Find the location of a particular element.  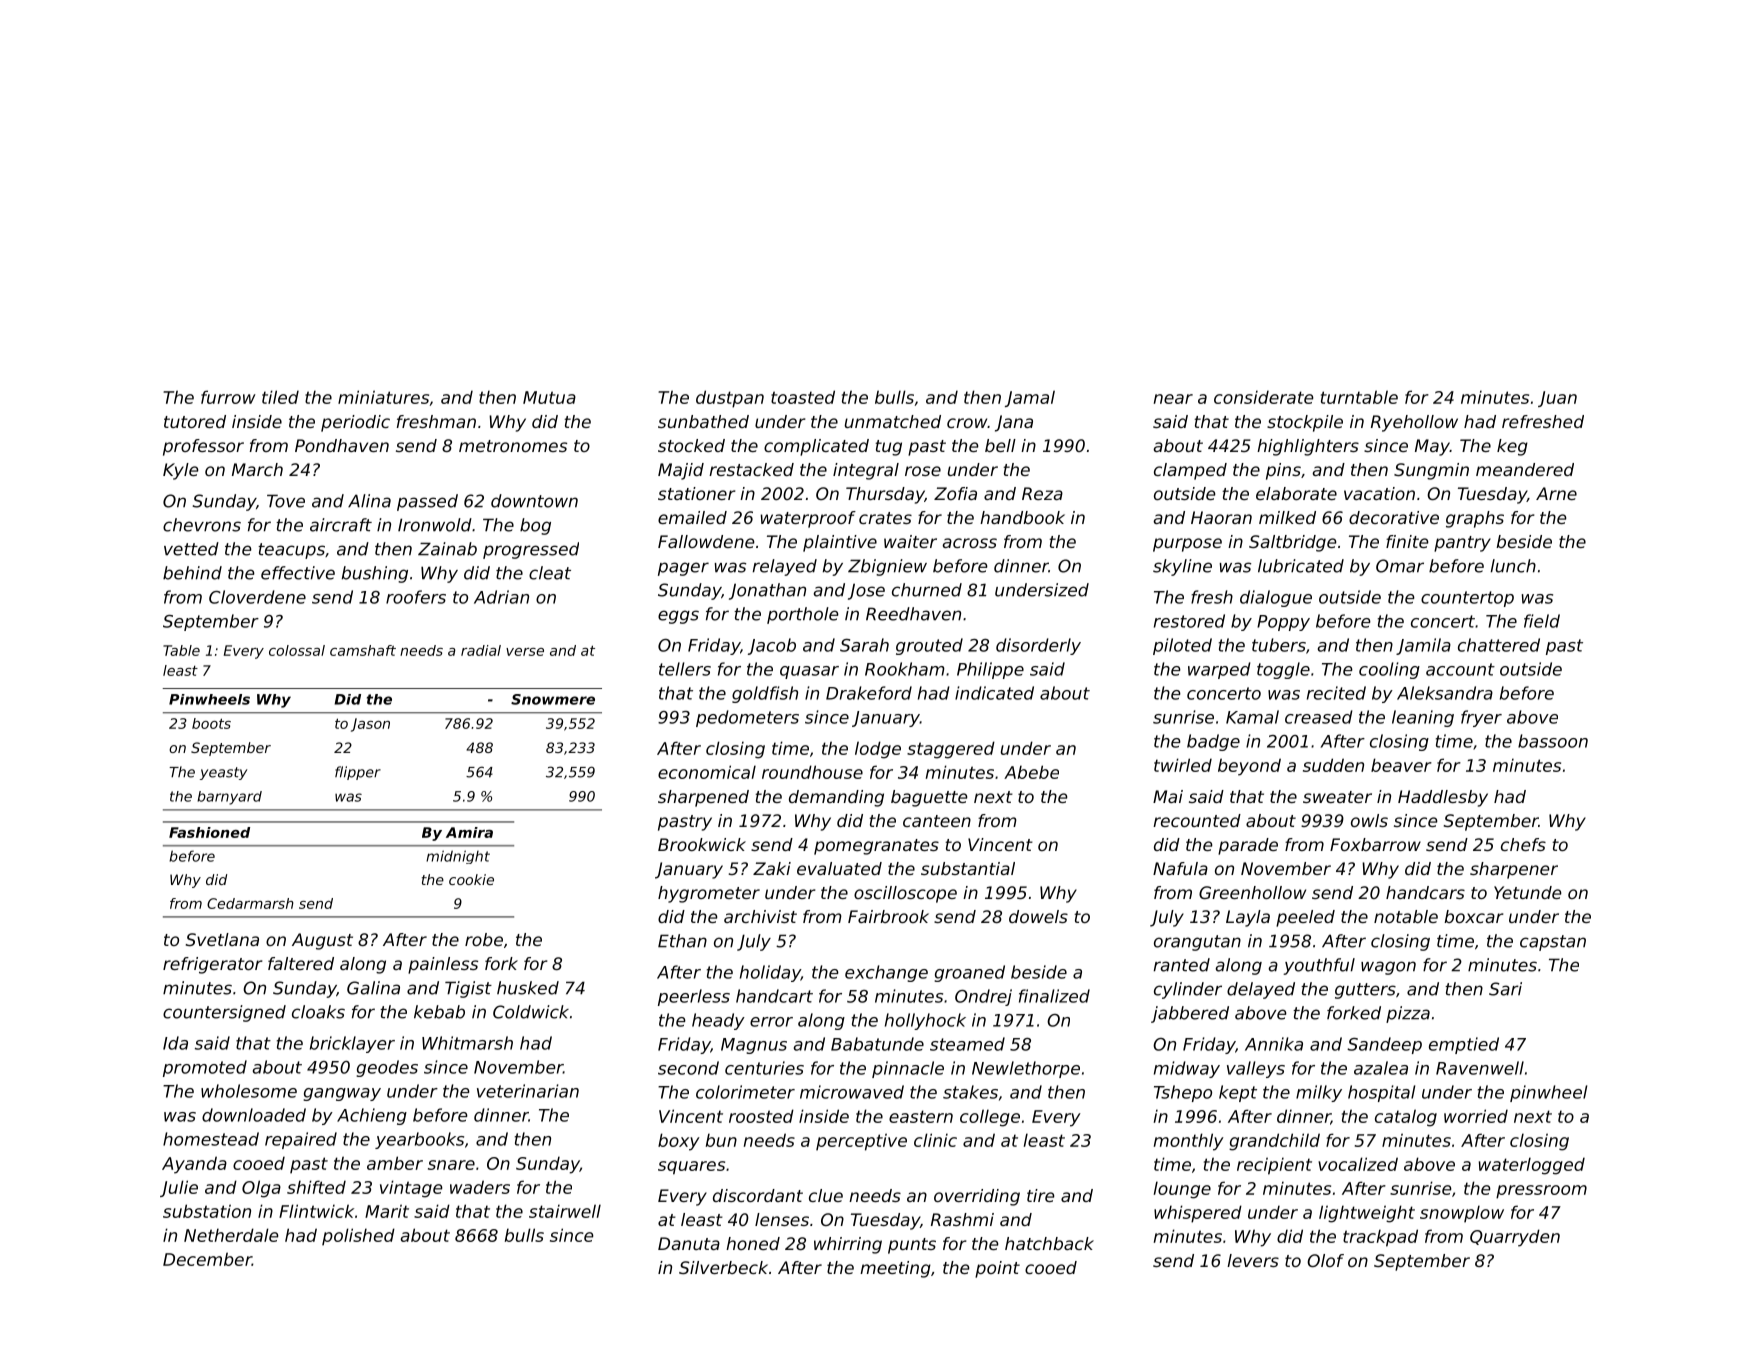

Mutua is located at coordinates (549, 397).
